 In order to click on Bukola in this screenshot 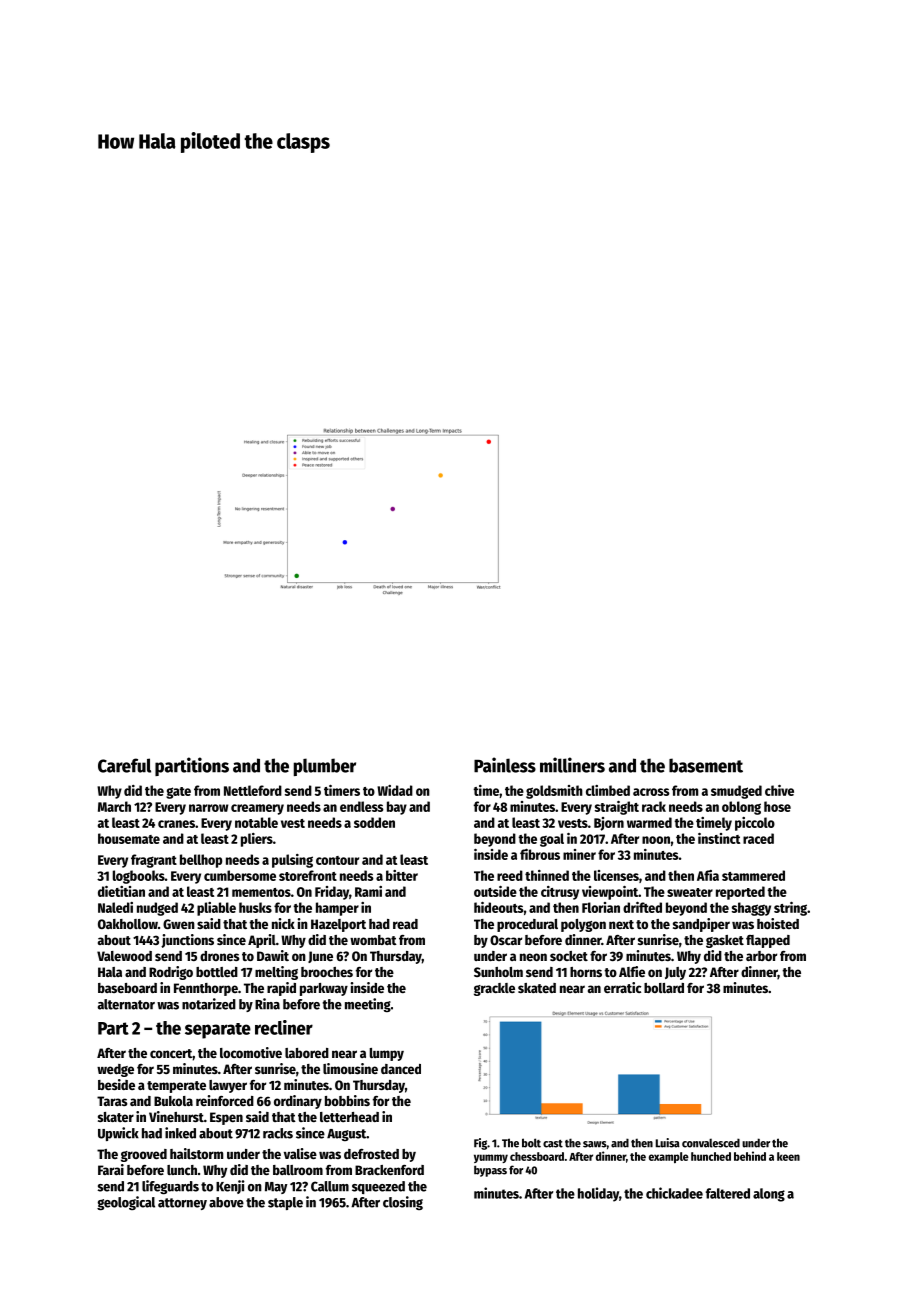, I will do `click(173, 1101)`.
